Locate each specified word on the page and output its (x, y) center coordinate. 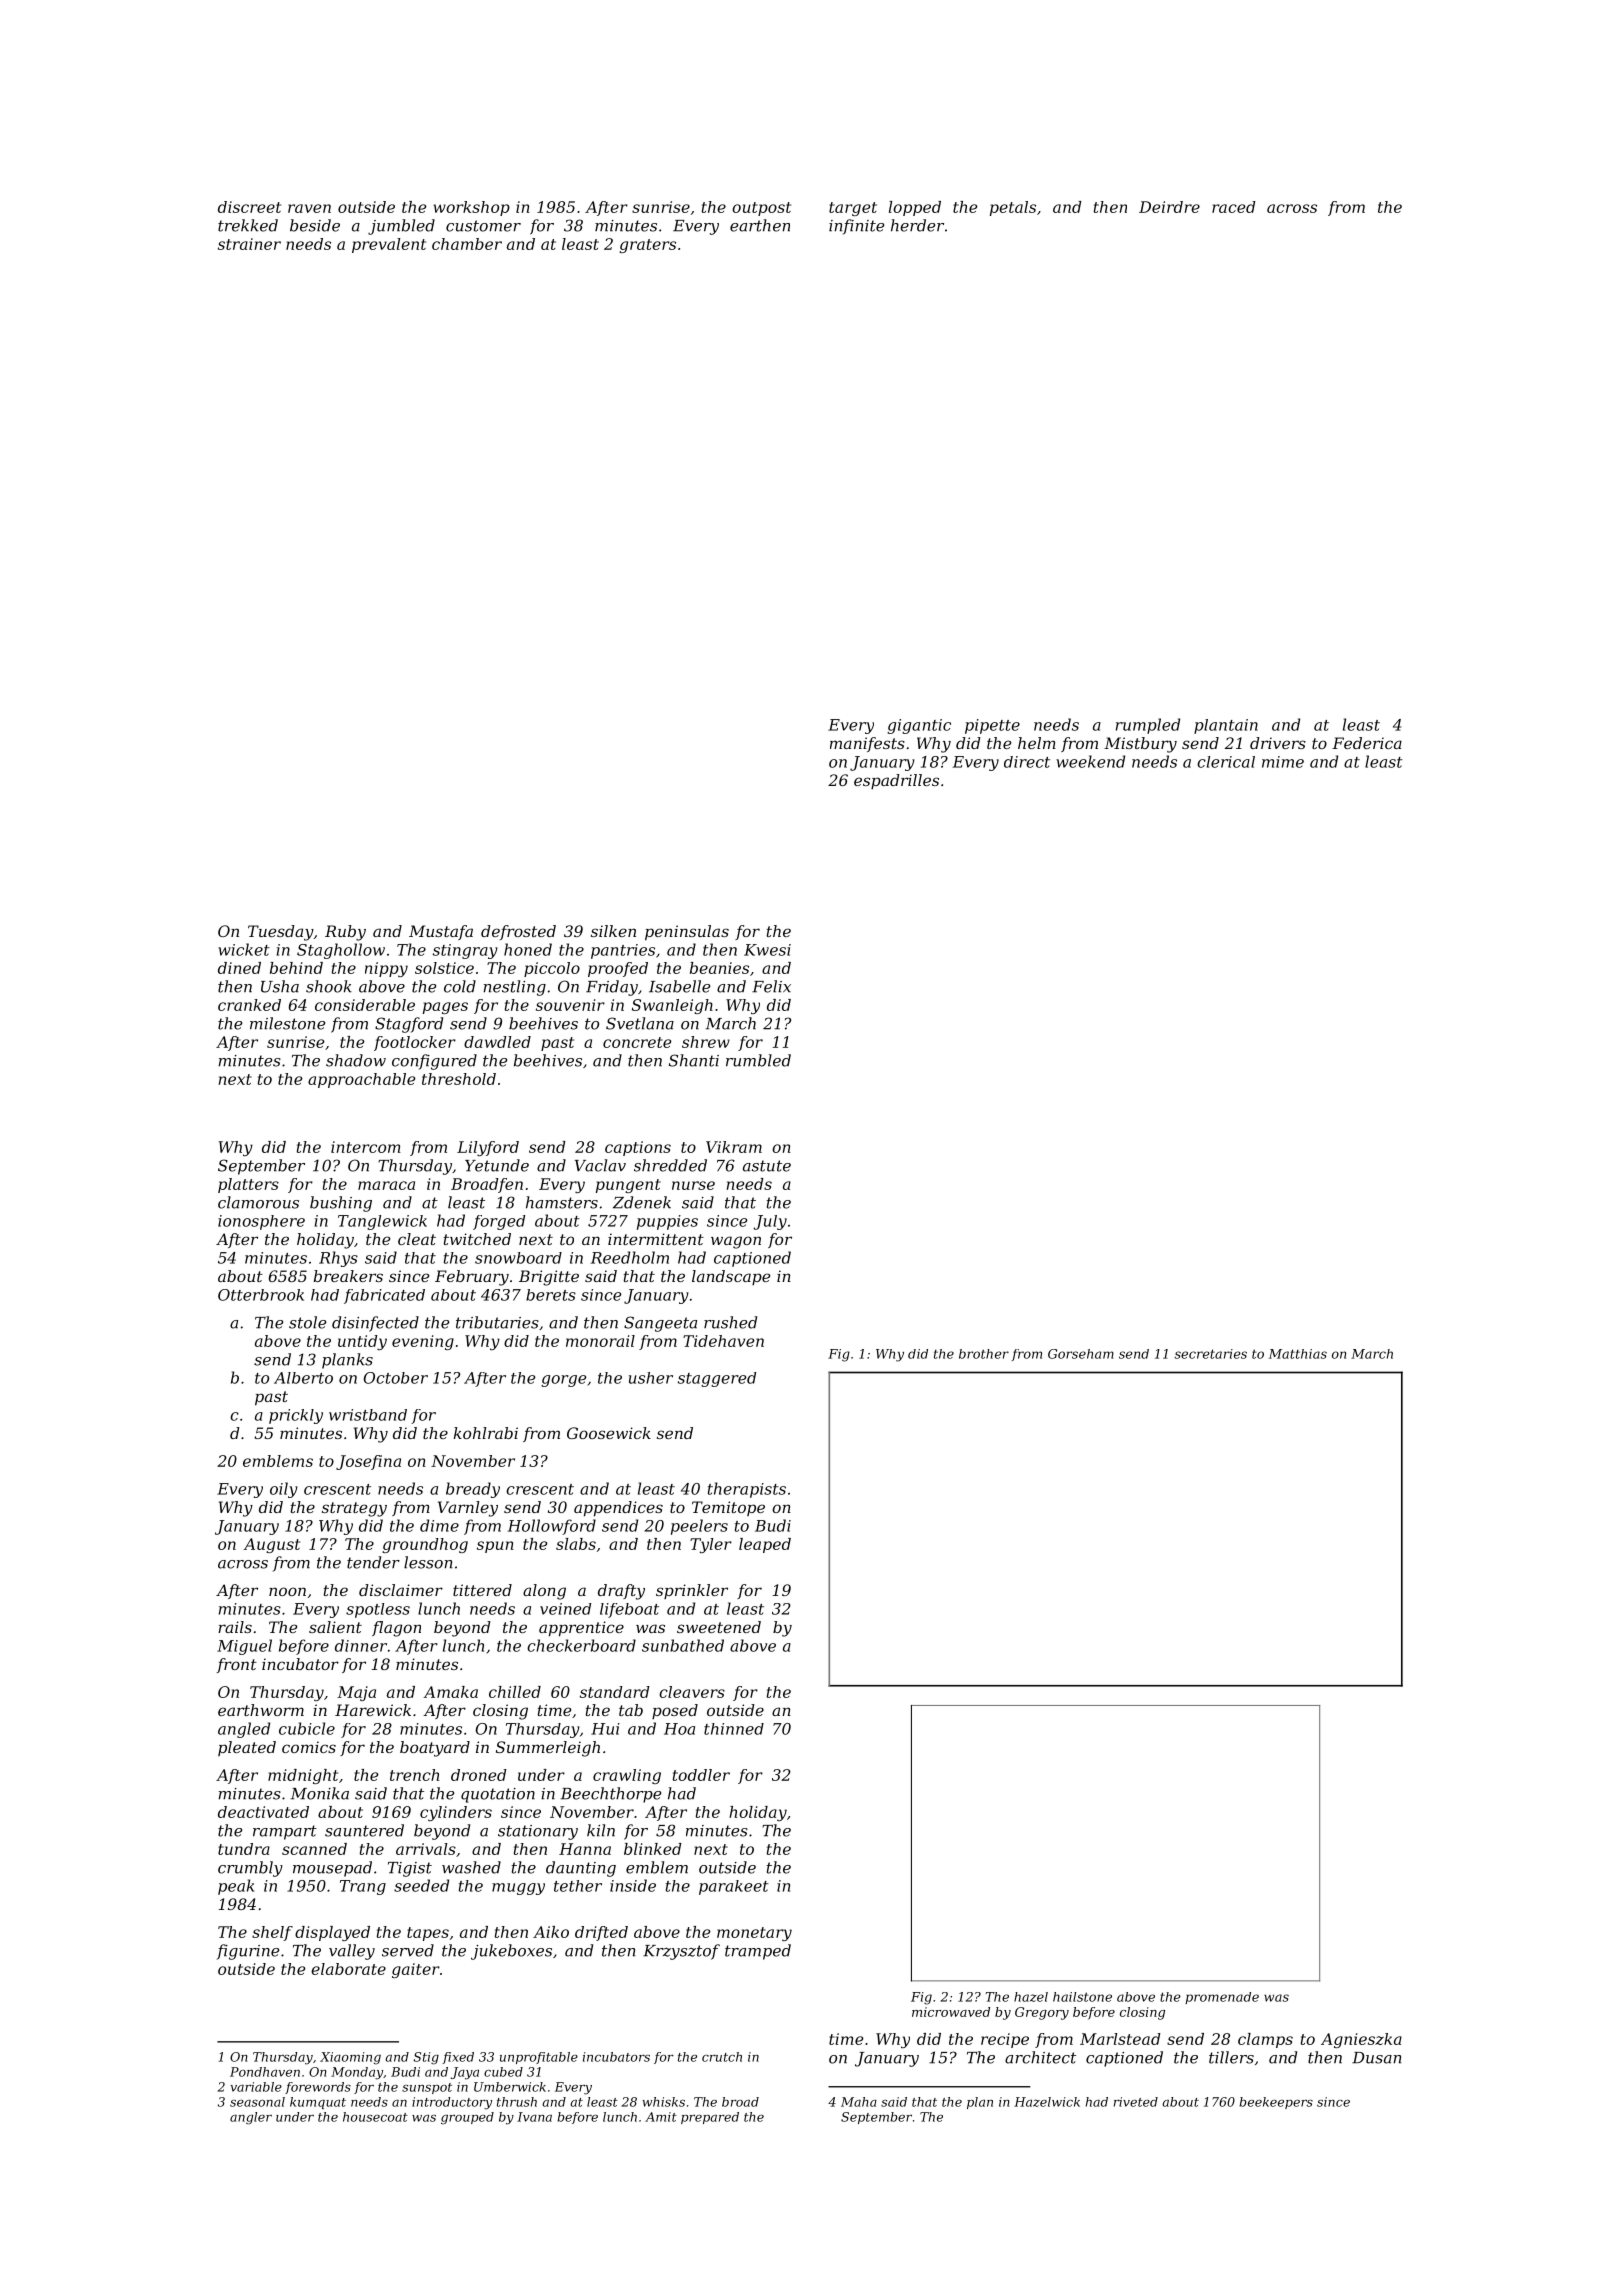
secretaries (1211, 1354)
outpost (761, 209)
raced (1234, 207)
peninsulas (687, 933)
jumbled (401, 227)
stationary (538, 1832)
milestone (287, 1023)
